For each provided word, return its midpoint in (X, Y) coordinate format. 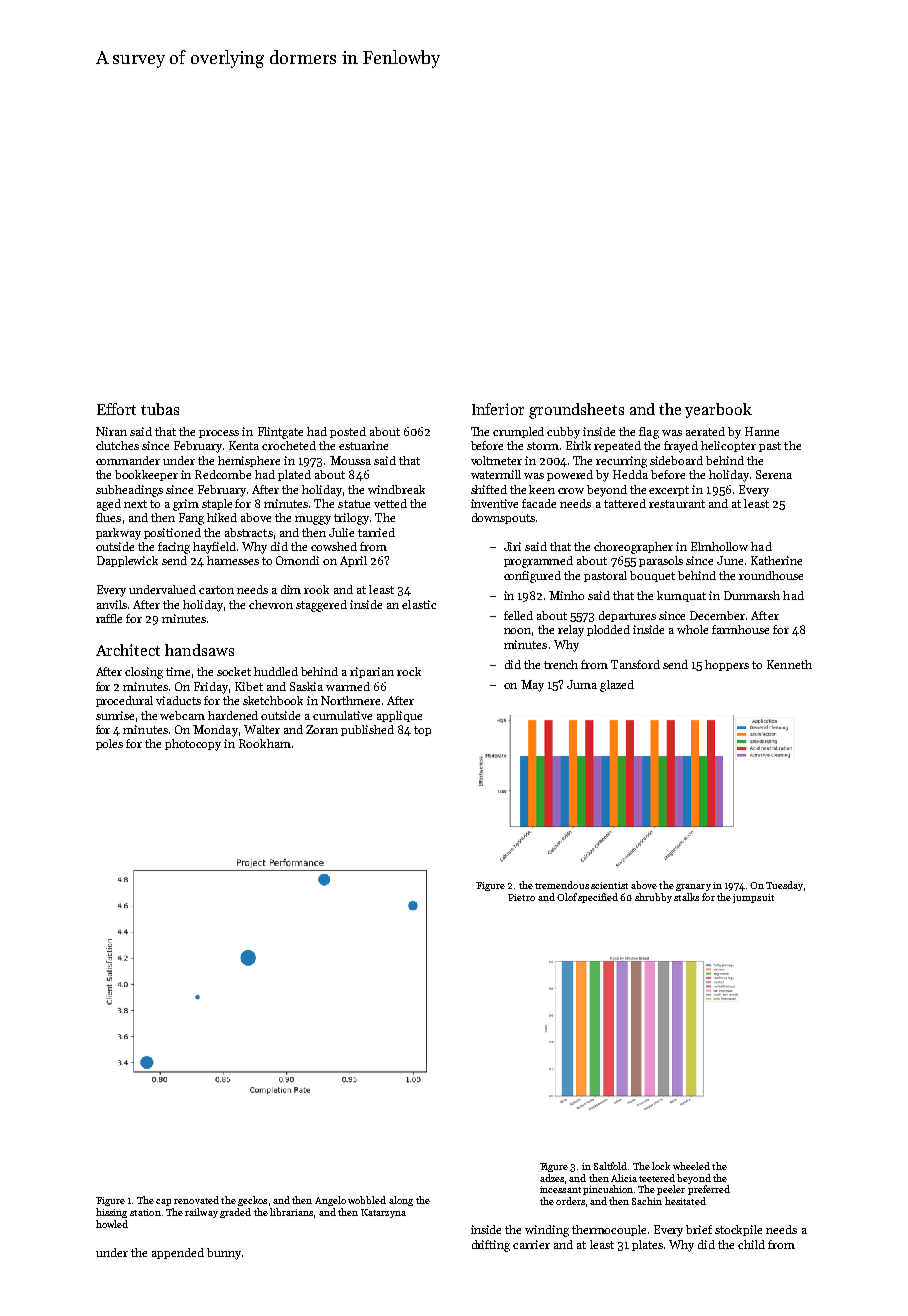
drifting (491, 1246)
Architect (128, 650)
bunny (224, 1254)
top (422, 731)
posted (348, 432)
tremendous (562, 885)
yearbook (718, 410)
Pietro (521, 897)
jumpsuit (753, 898)
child (751, 1244)
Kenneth (789, 664)
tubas (160, 409)
